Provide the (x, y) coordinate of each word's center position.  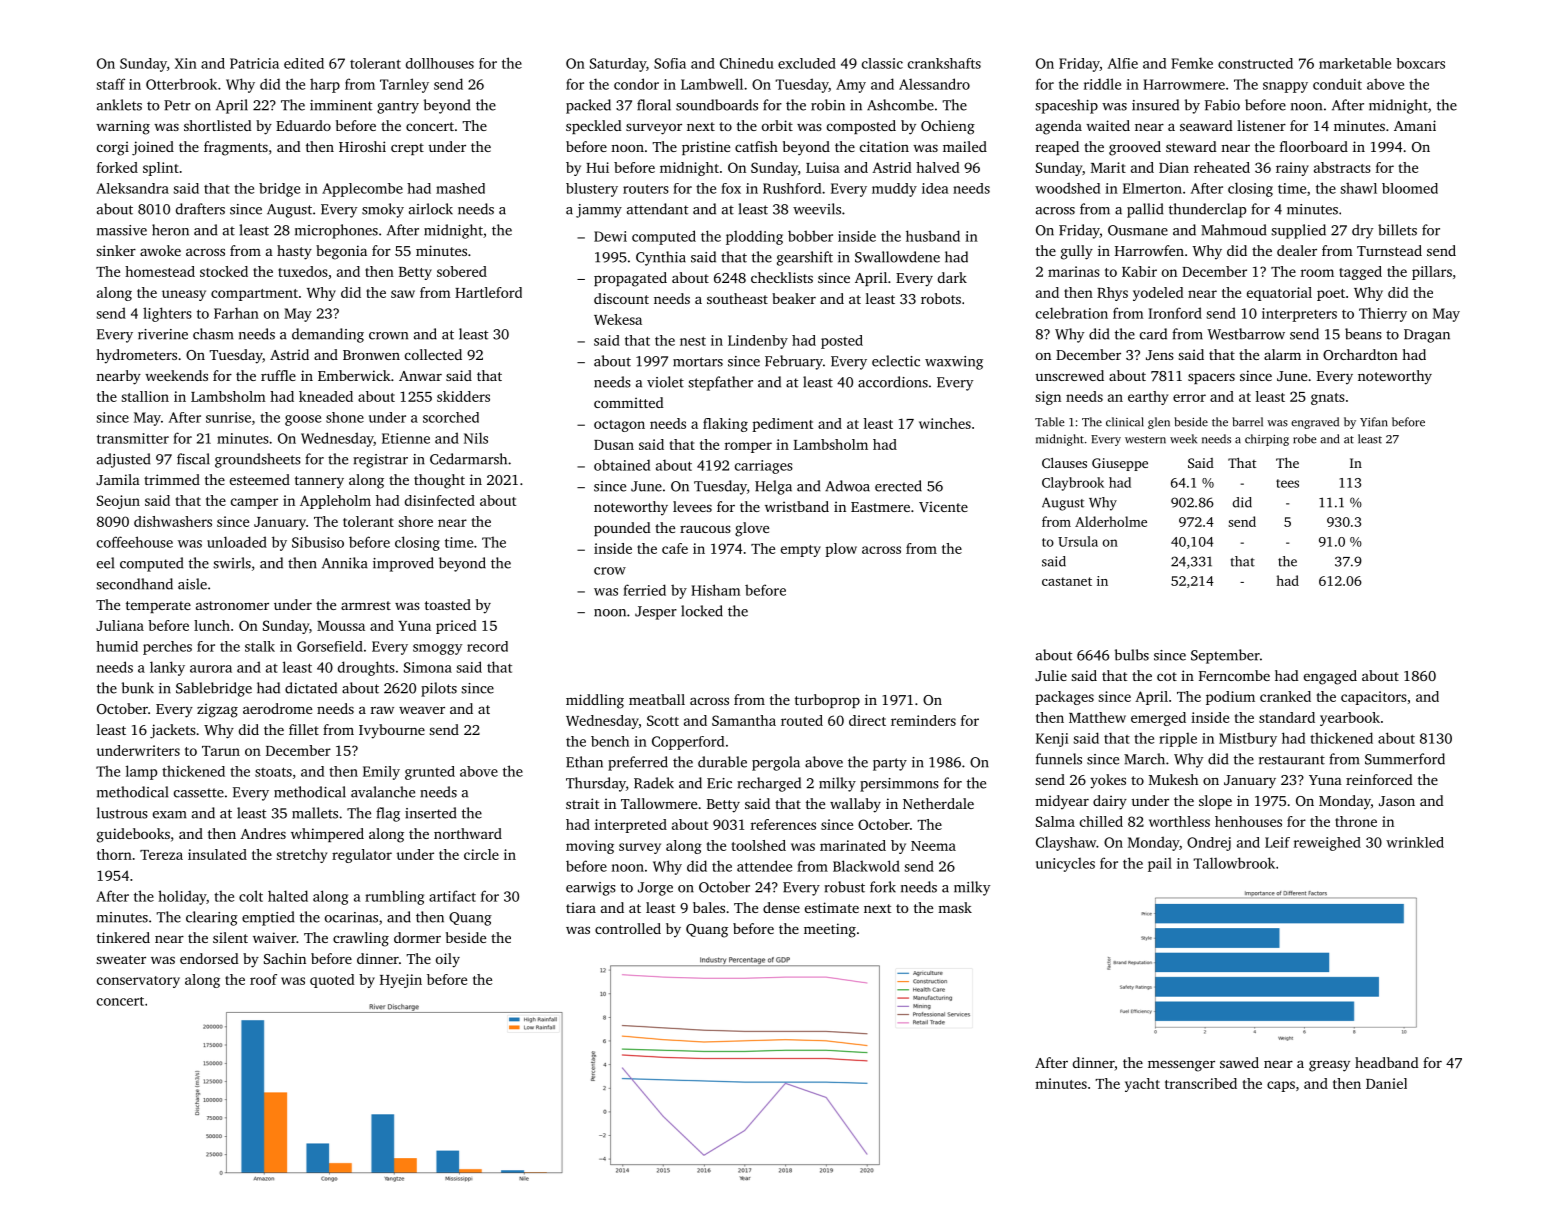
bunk (138, 688)
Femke (1192, 63)
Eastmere (880, 507)
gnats (1328, 399)
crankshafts (944, 63)
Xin (186, 63)
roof (263, 979)
